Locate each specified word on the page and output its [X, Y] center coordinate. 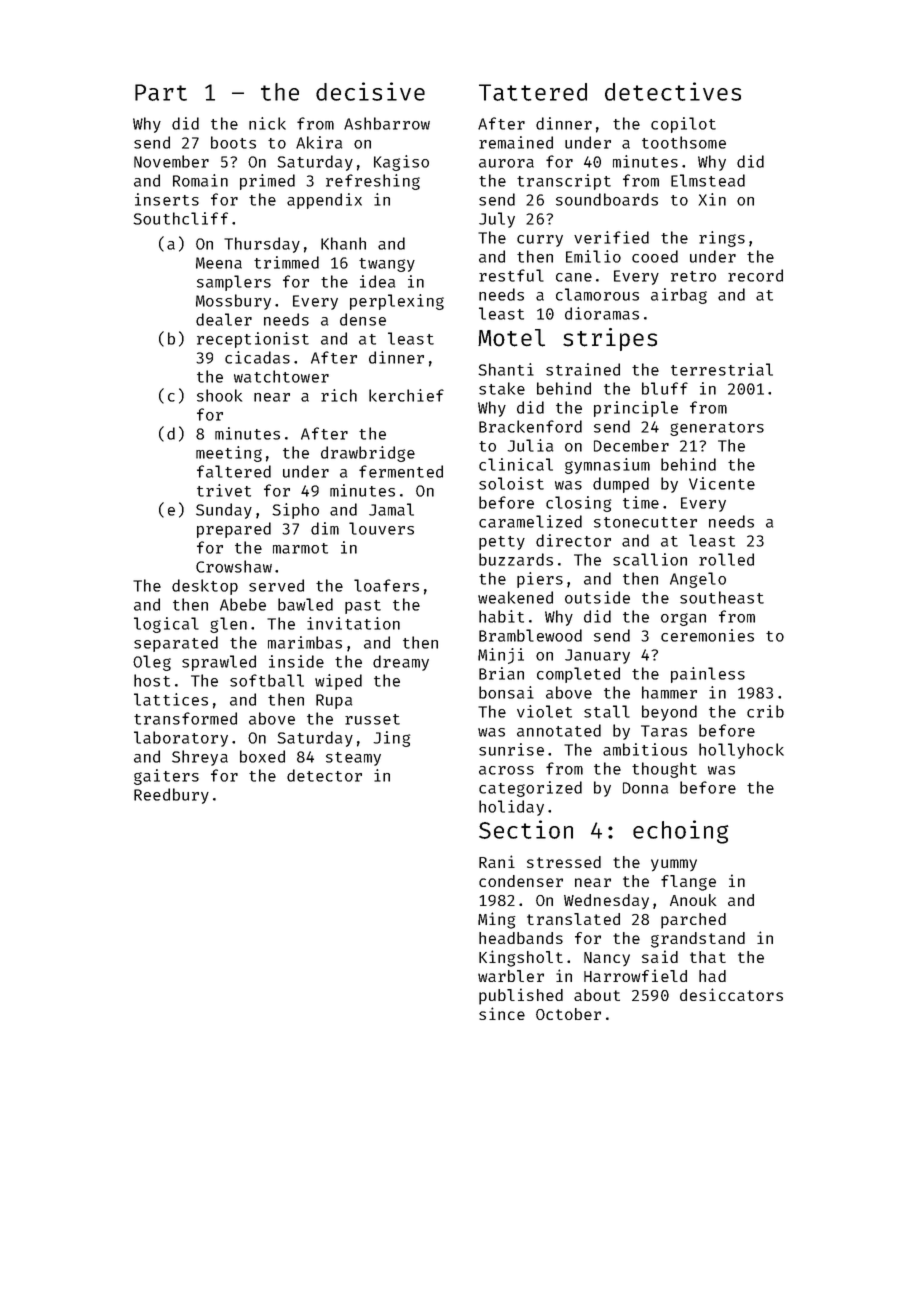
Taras [664, 731]
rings [722, 239]
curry [540, 241]
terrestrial [722, 369]
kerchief [406, 395]
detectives [673, 91]
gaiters [166, 777]
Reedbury [171, 796]
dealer [224, 319]
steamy [353, 759]
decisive [370, 91]
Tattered [533, 92]
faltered [234, 471]
